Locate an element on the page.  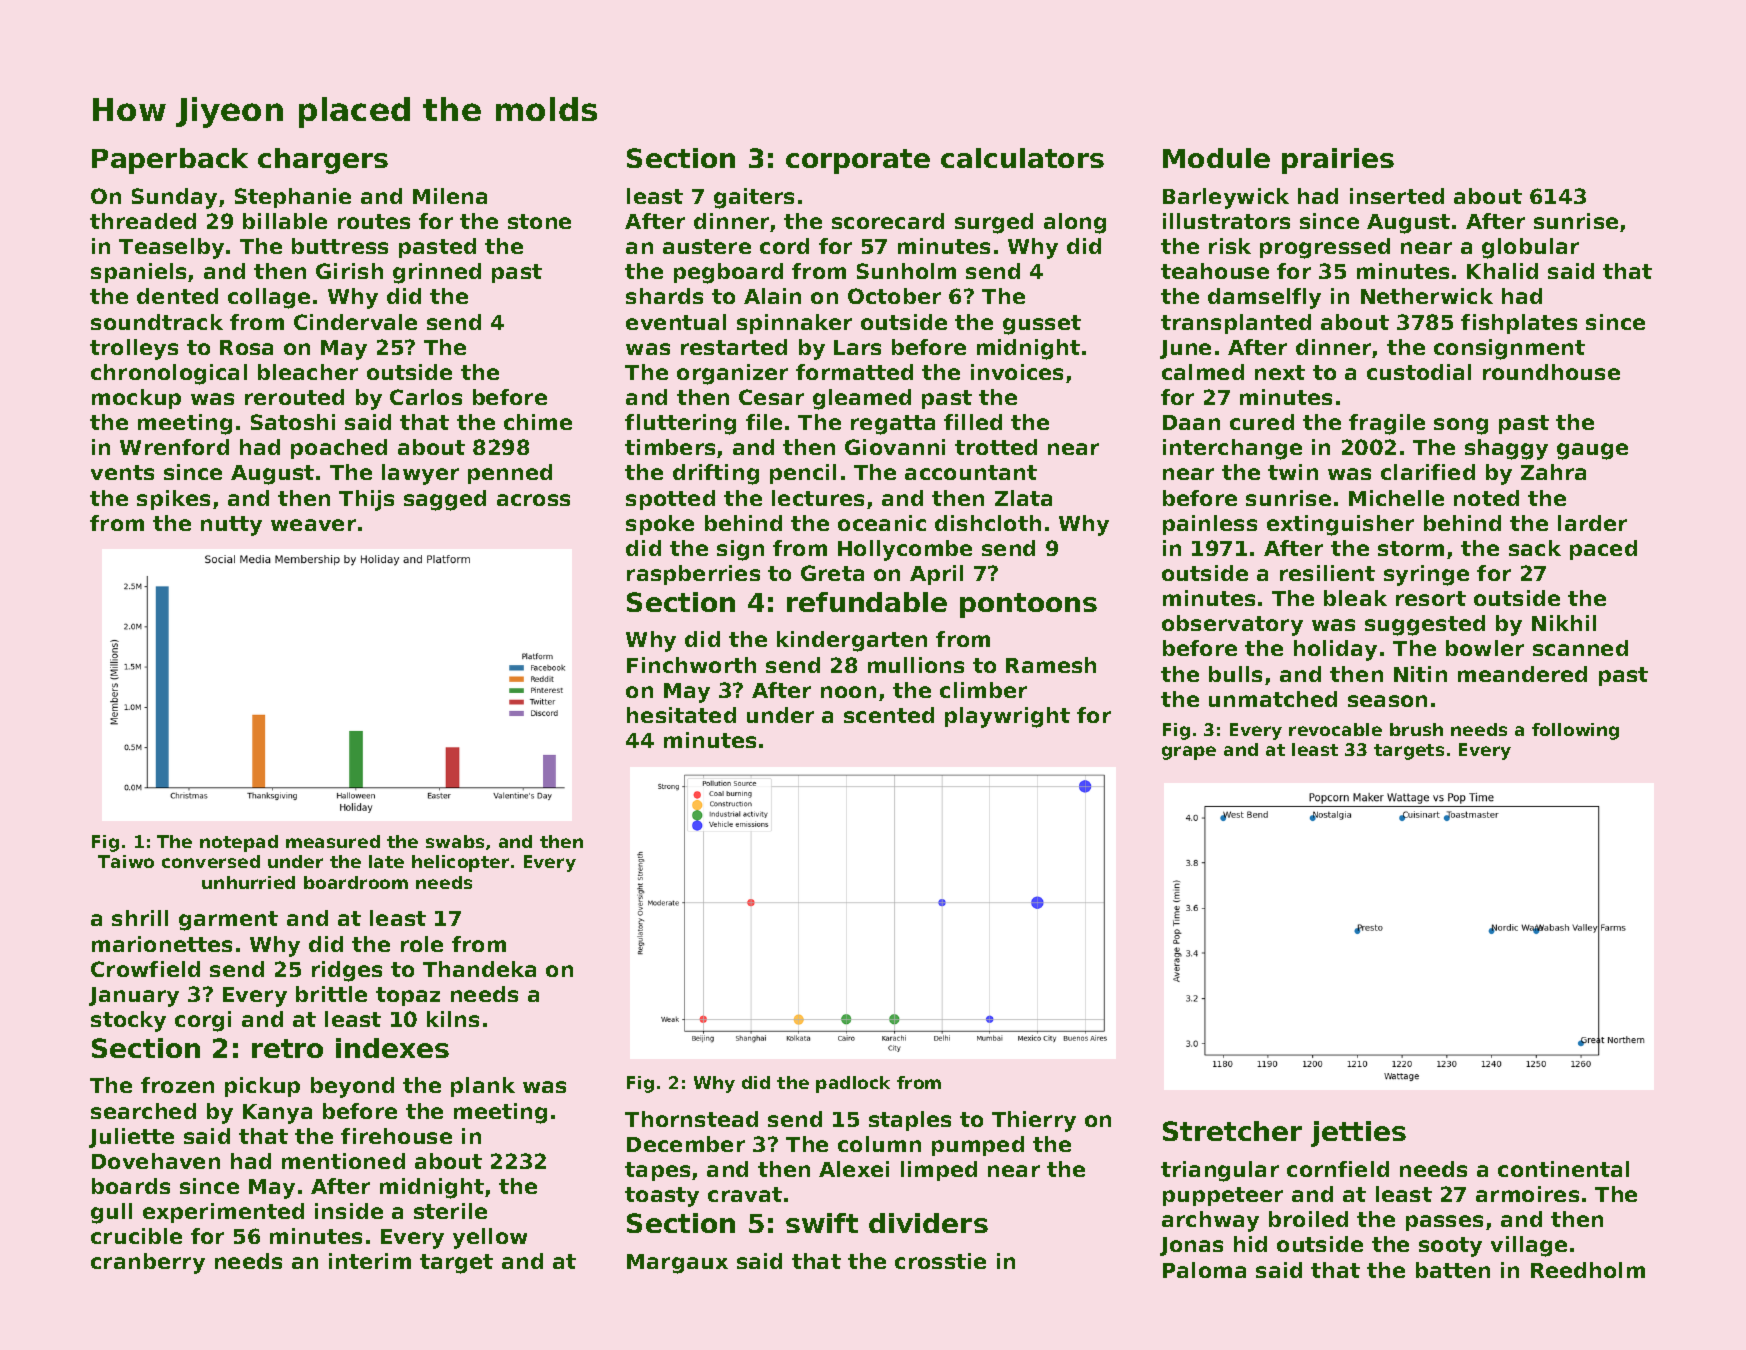
Satoshi is located at coordinates (293, 422).
